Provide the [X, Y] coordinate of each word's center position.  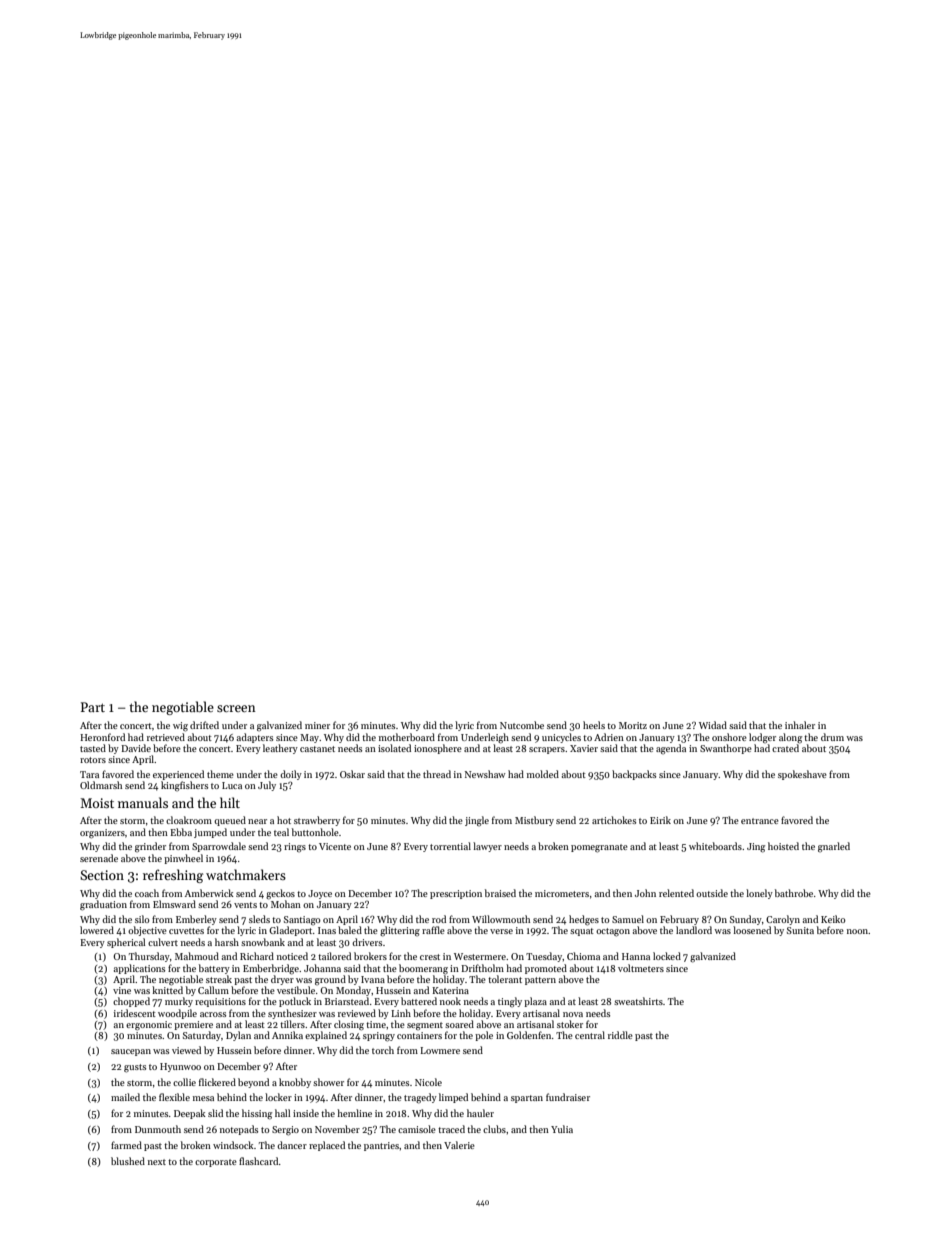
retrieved [166, 737]
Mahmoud [197, 956]
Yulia [562, 1129]
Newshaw [485, 774]
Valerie [459, 1145]
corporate [216, 1163]
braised [500, 893]
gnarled [834, 847]
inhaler [800, 725]
